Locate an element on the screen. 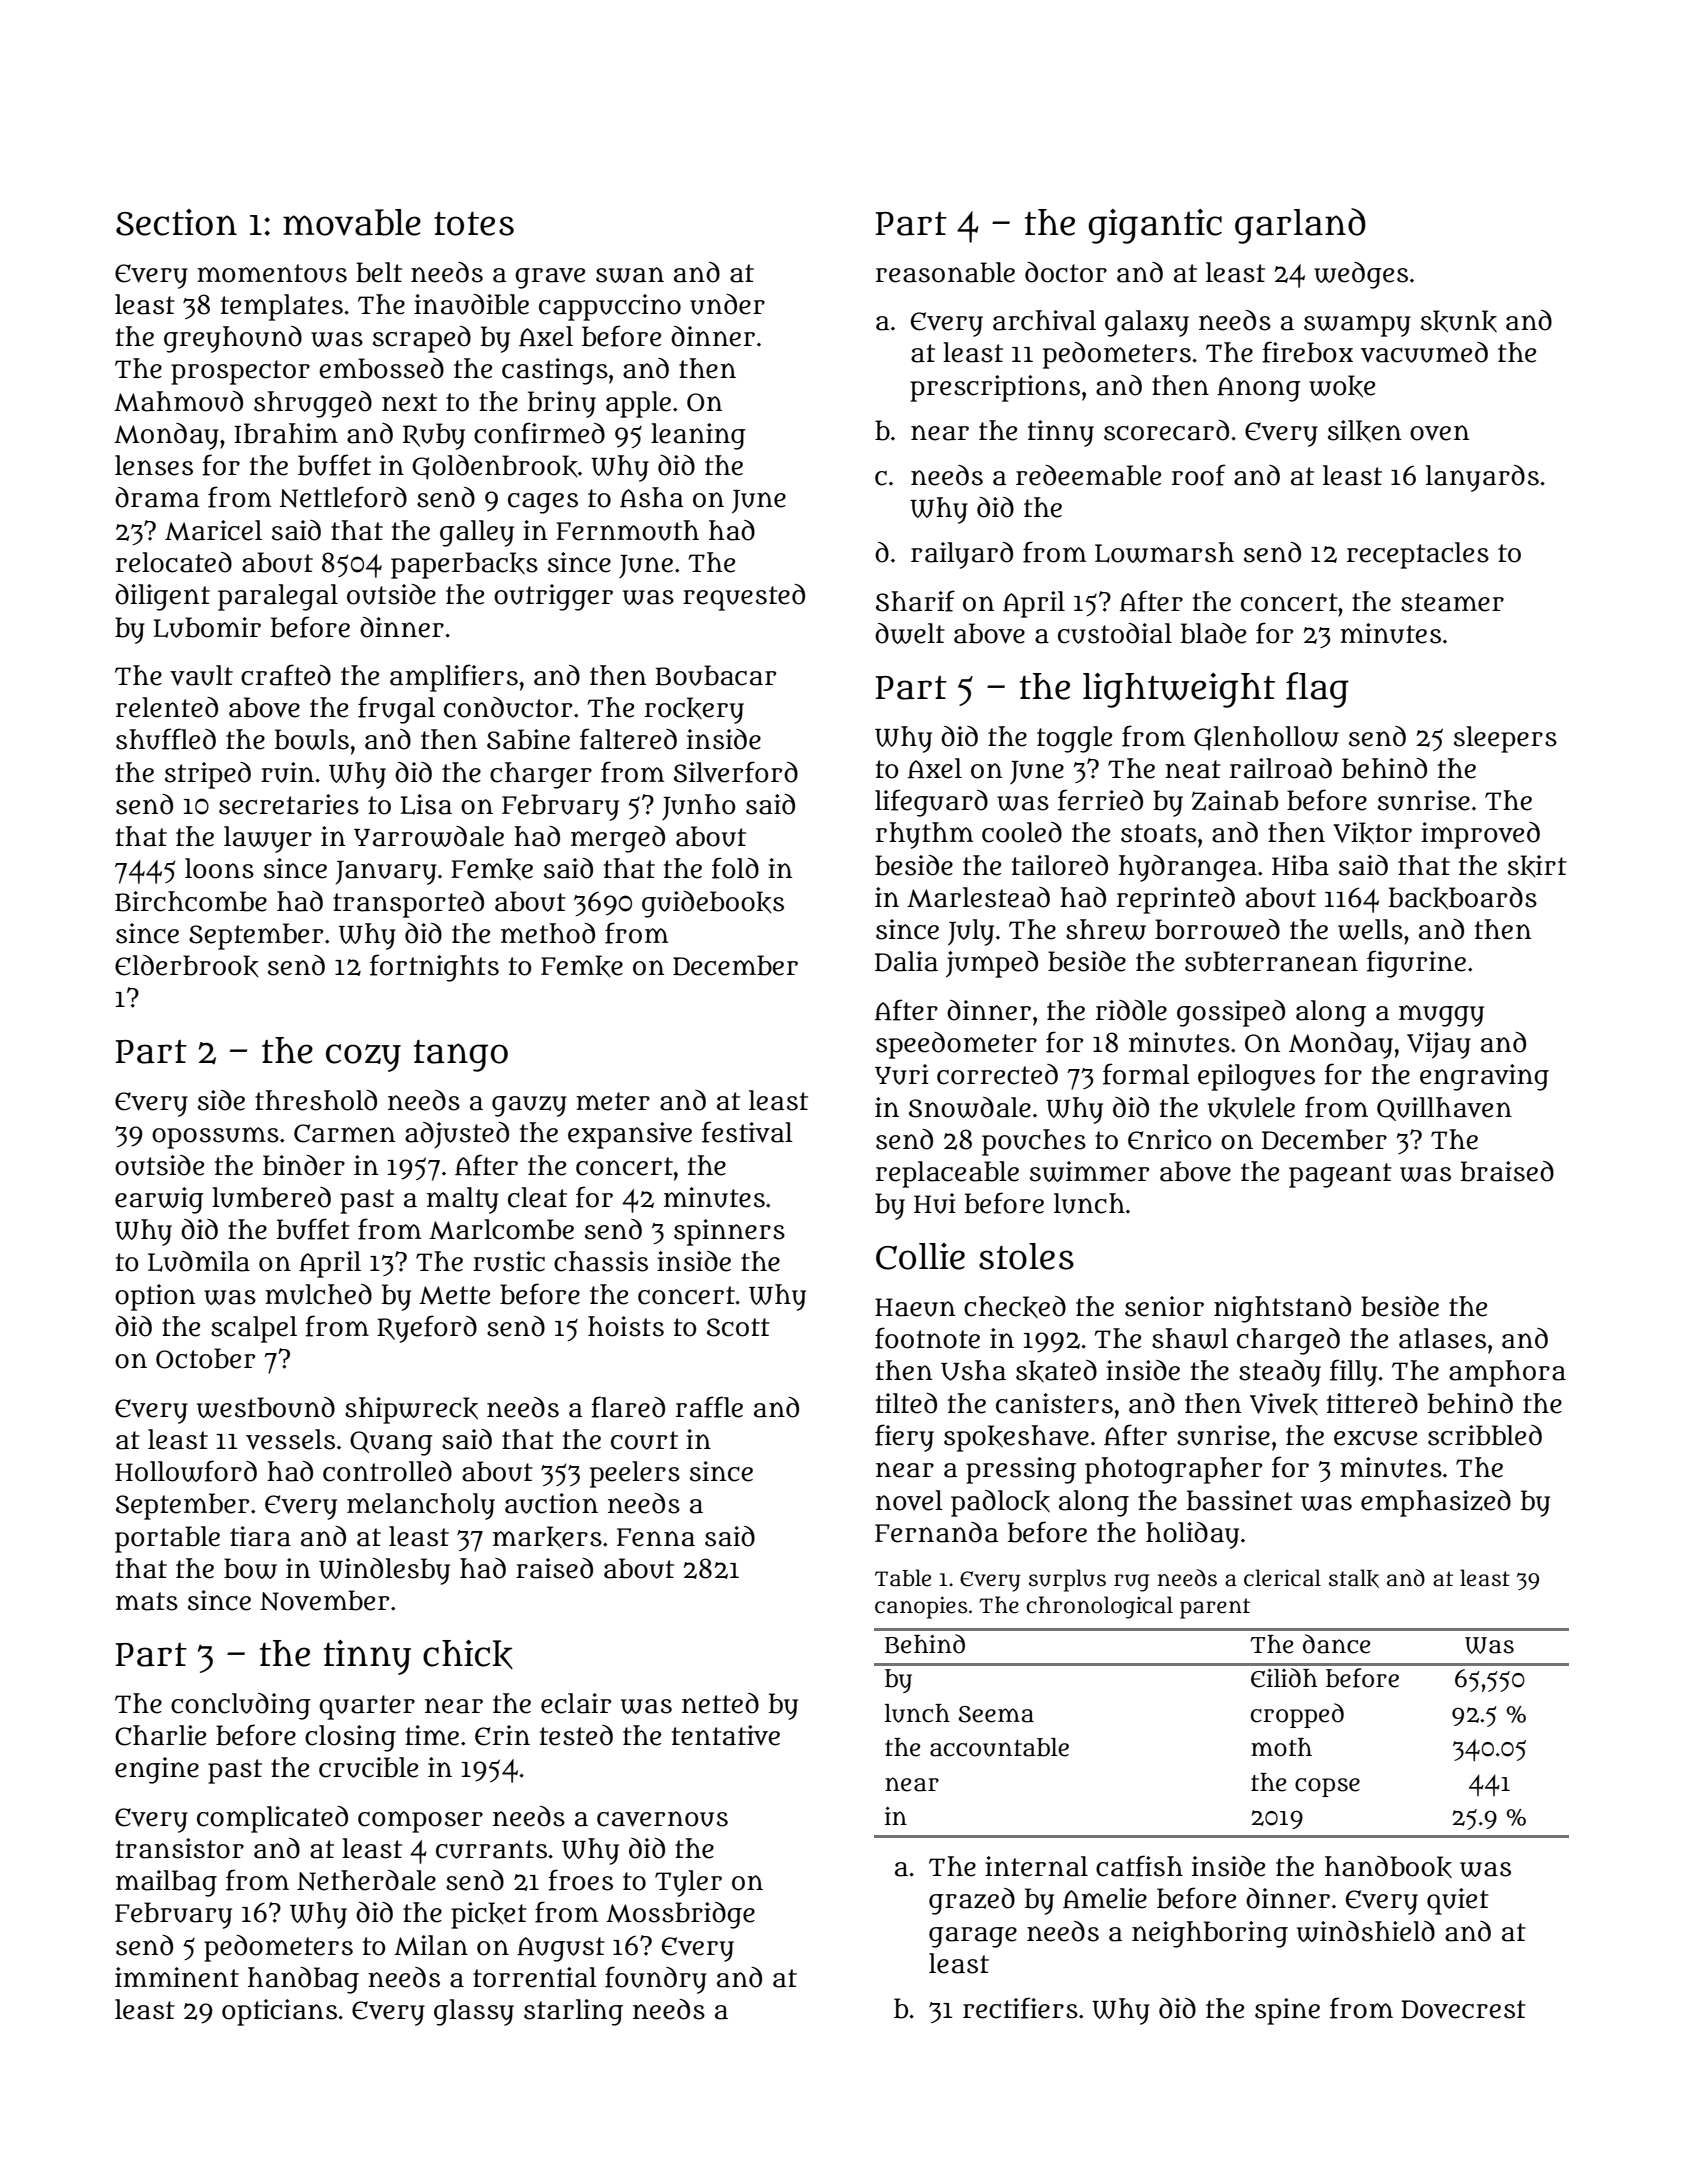  garland is located at coordinates (1300, 226).
